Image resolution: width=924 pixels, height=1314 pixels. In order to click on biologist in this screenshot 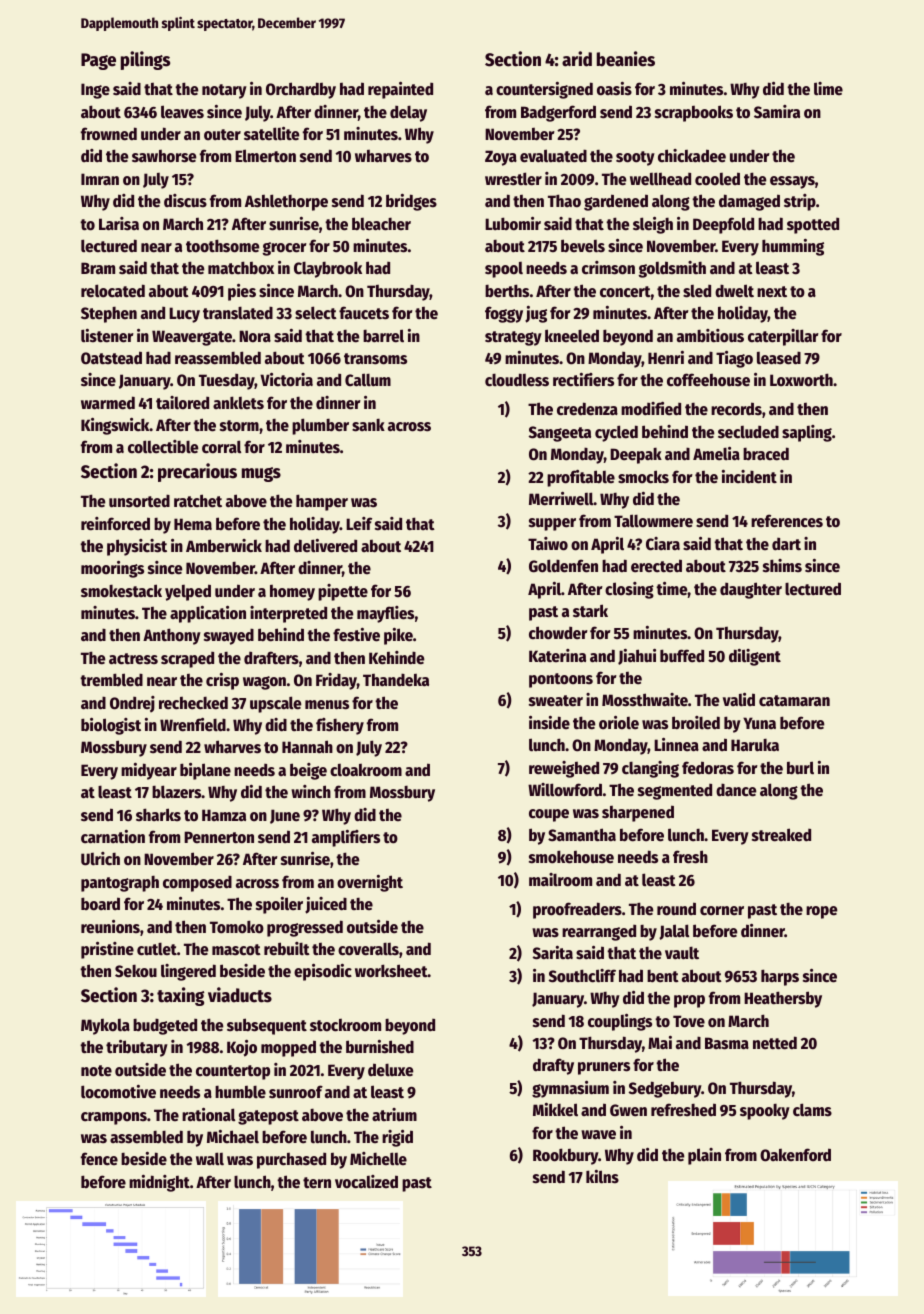, I will do `click(111, 726)`.
